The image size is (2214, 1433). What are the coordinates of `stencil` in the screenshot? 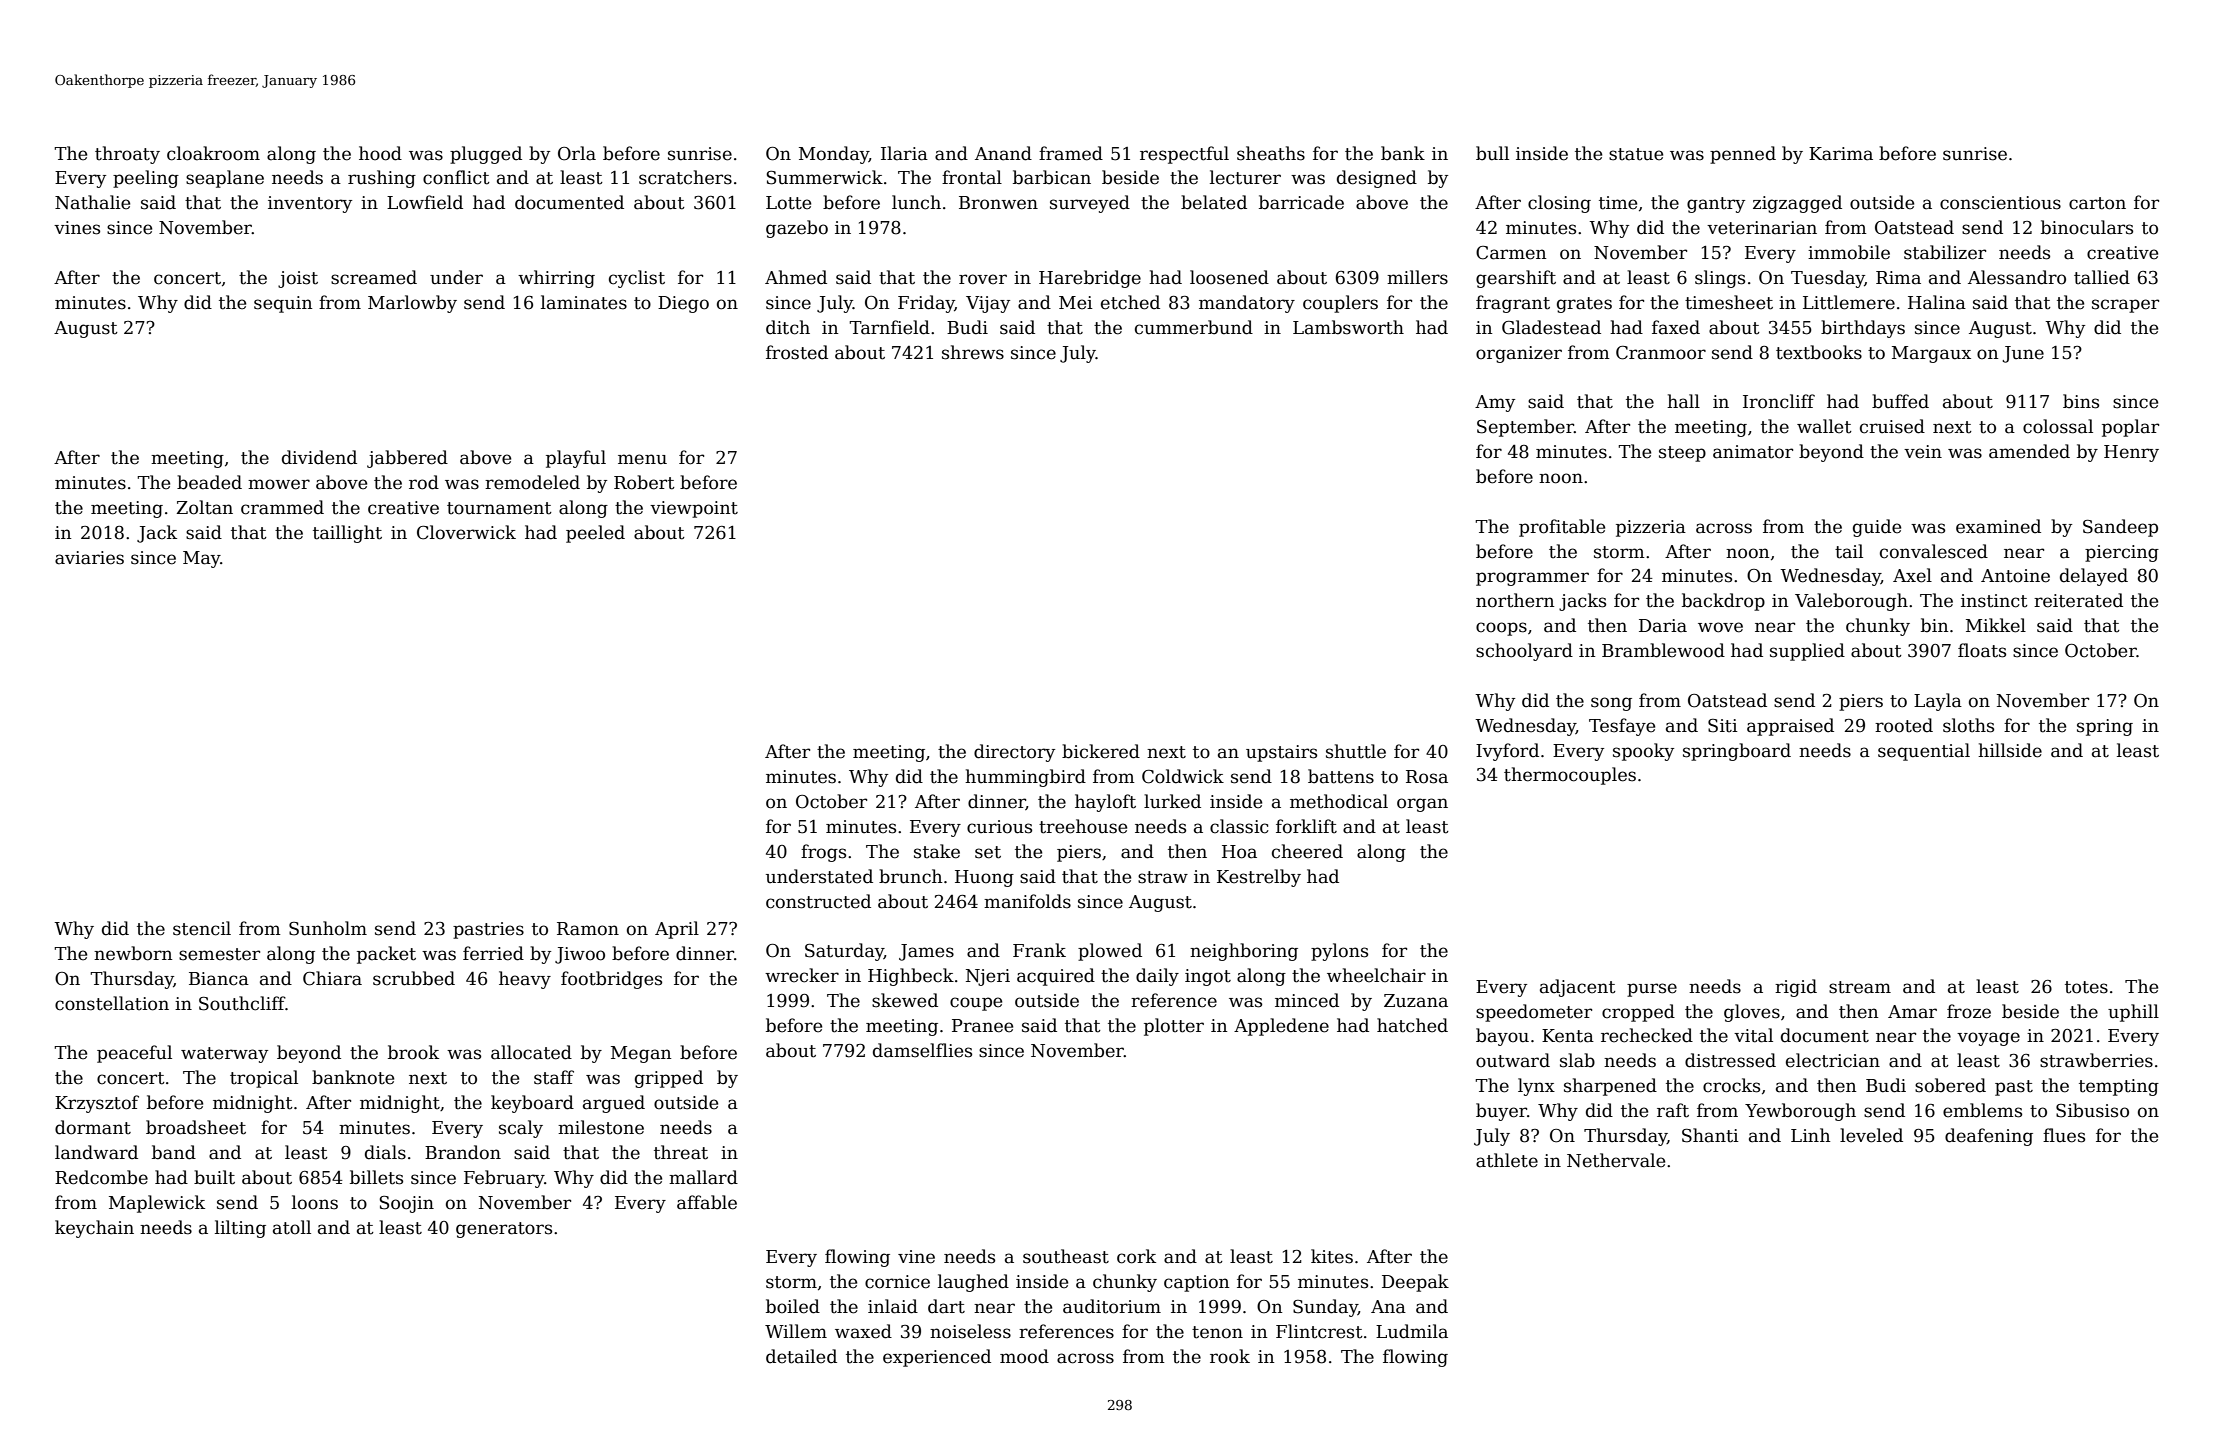 It's located at (202, 928).
